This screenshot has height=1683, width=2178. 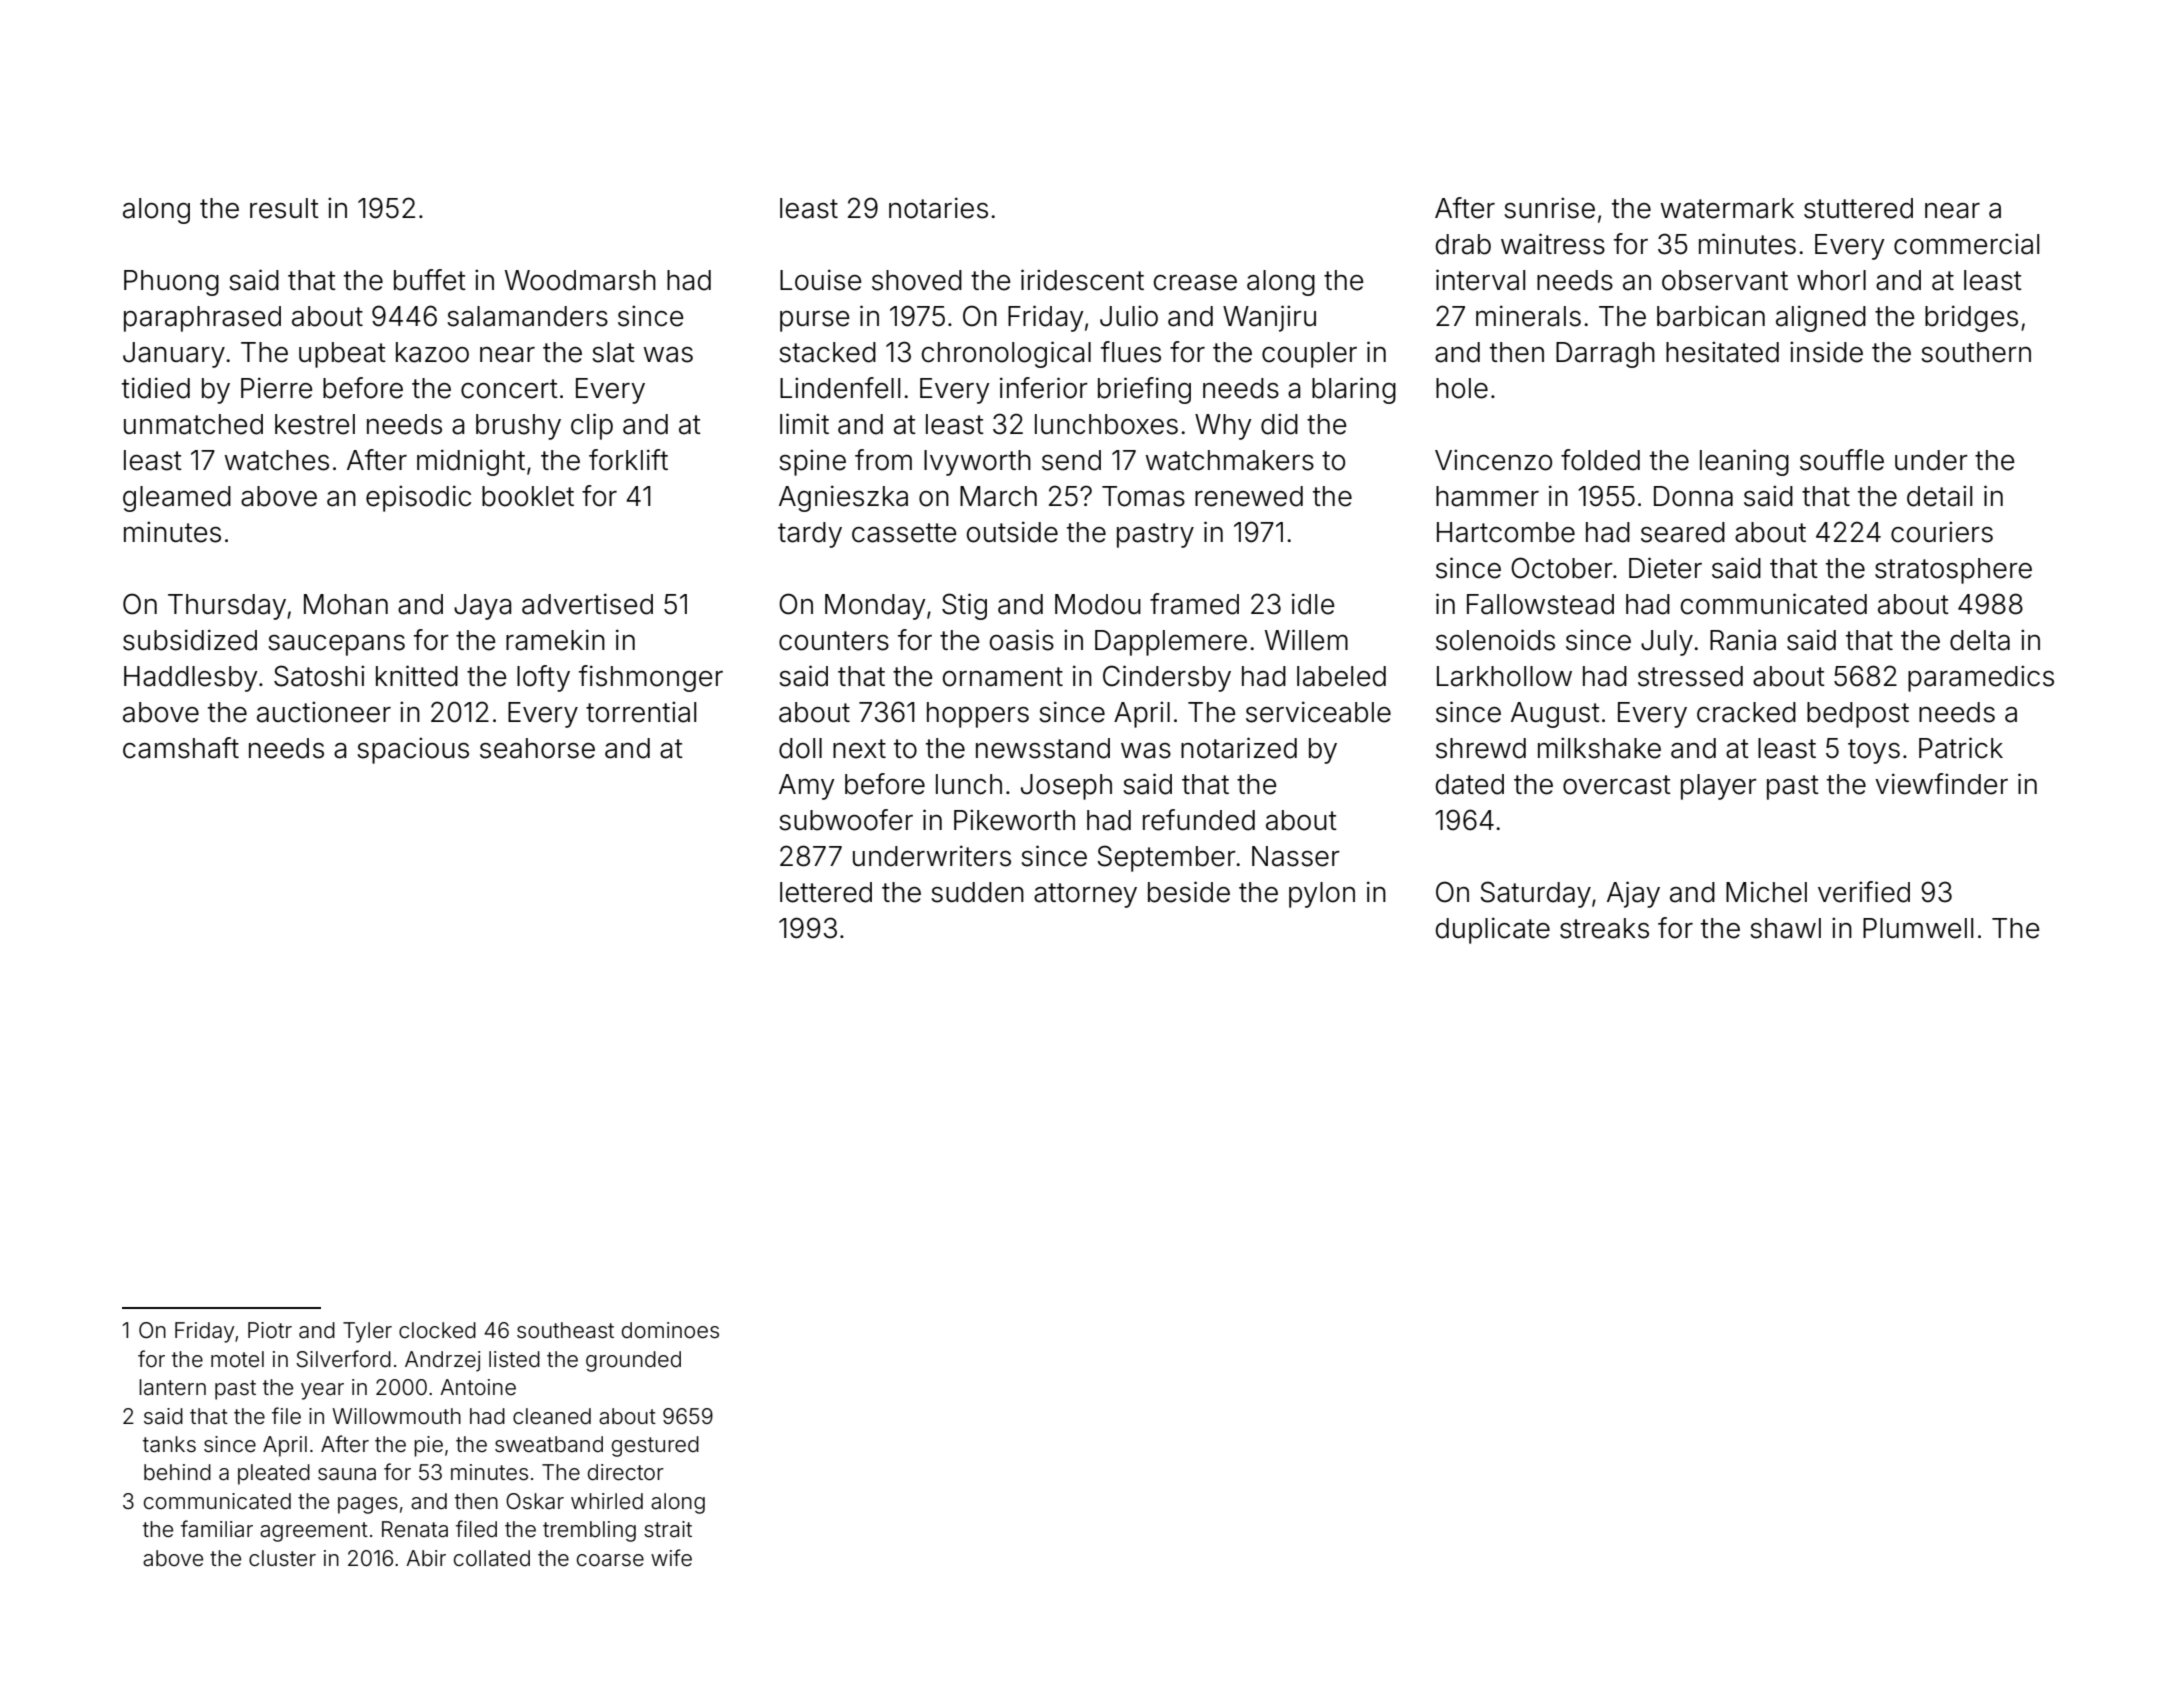 I want to click on coarse, so click(x=610, y=1560).
